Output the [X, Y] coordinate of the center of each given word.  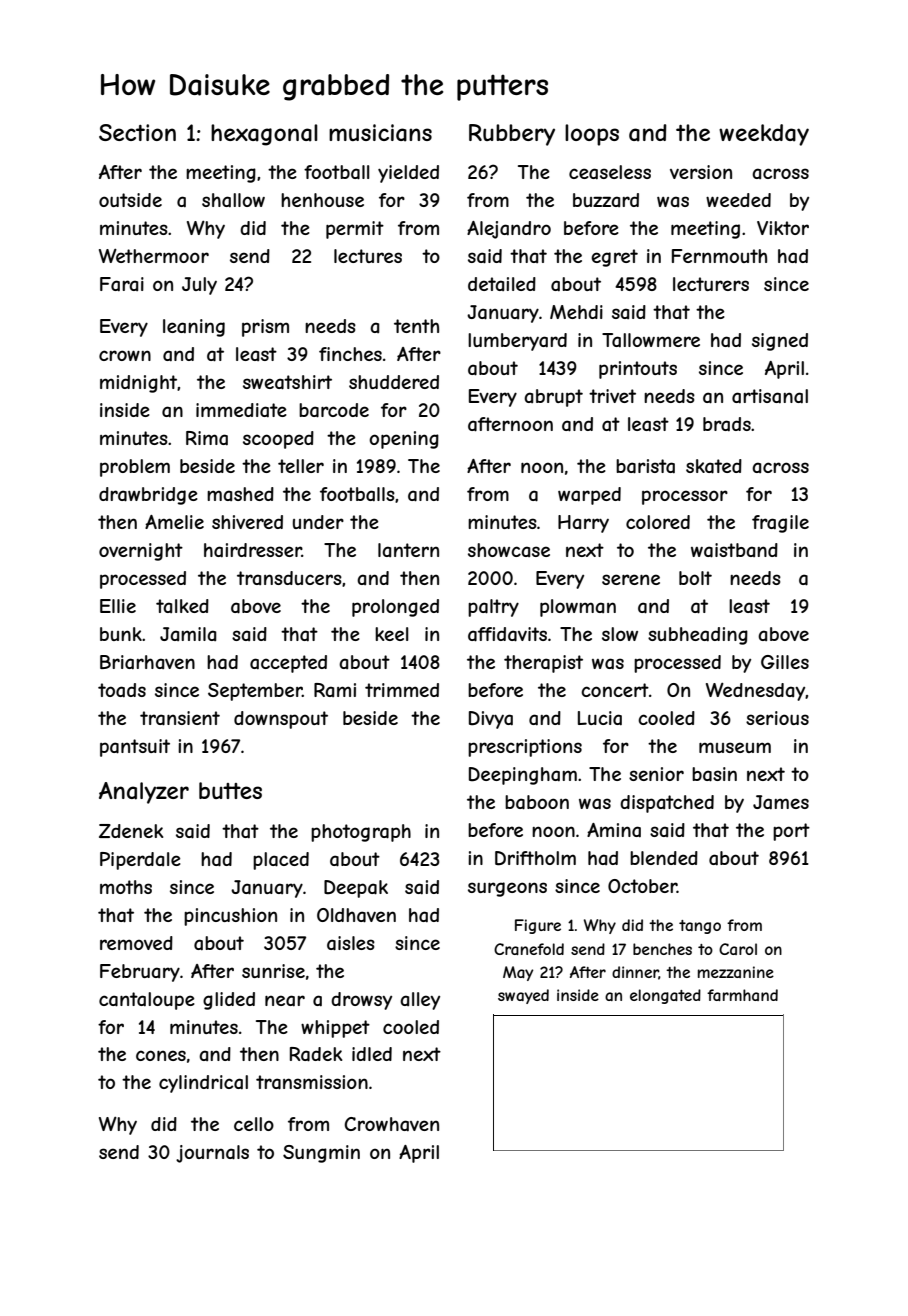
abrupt [553, 398]
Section [137, 132]
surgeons [507, 889]
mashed [240, 494]
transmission [312, 1082]
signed [780, 342]
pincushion [230, 917]
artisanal [770, 396]
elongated [665, 996]
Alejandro [509, 230]
